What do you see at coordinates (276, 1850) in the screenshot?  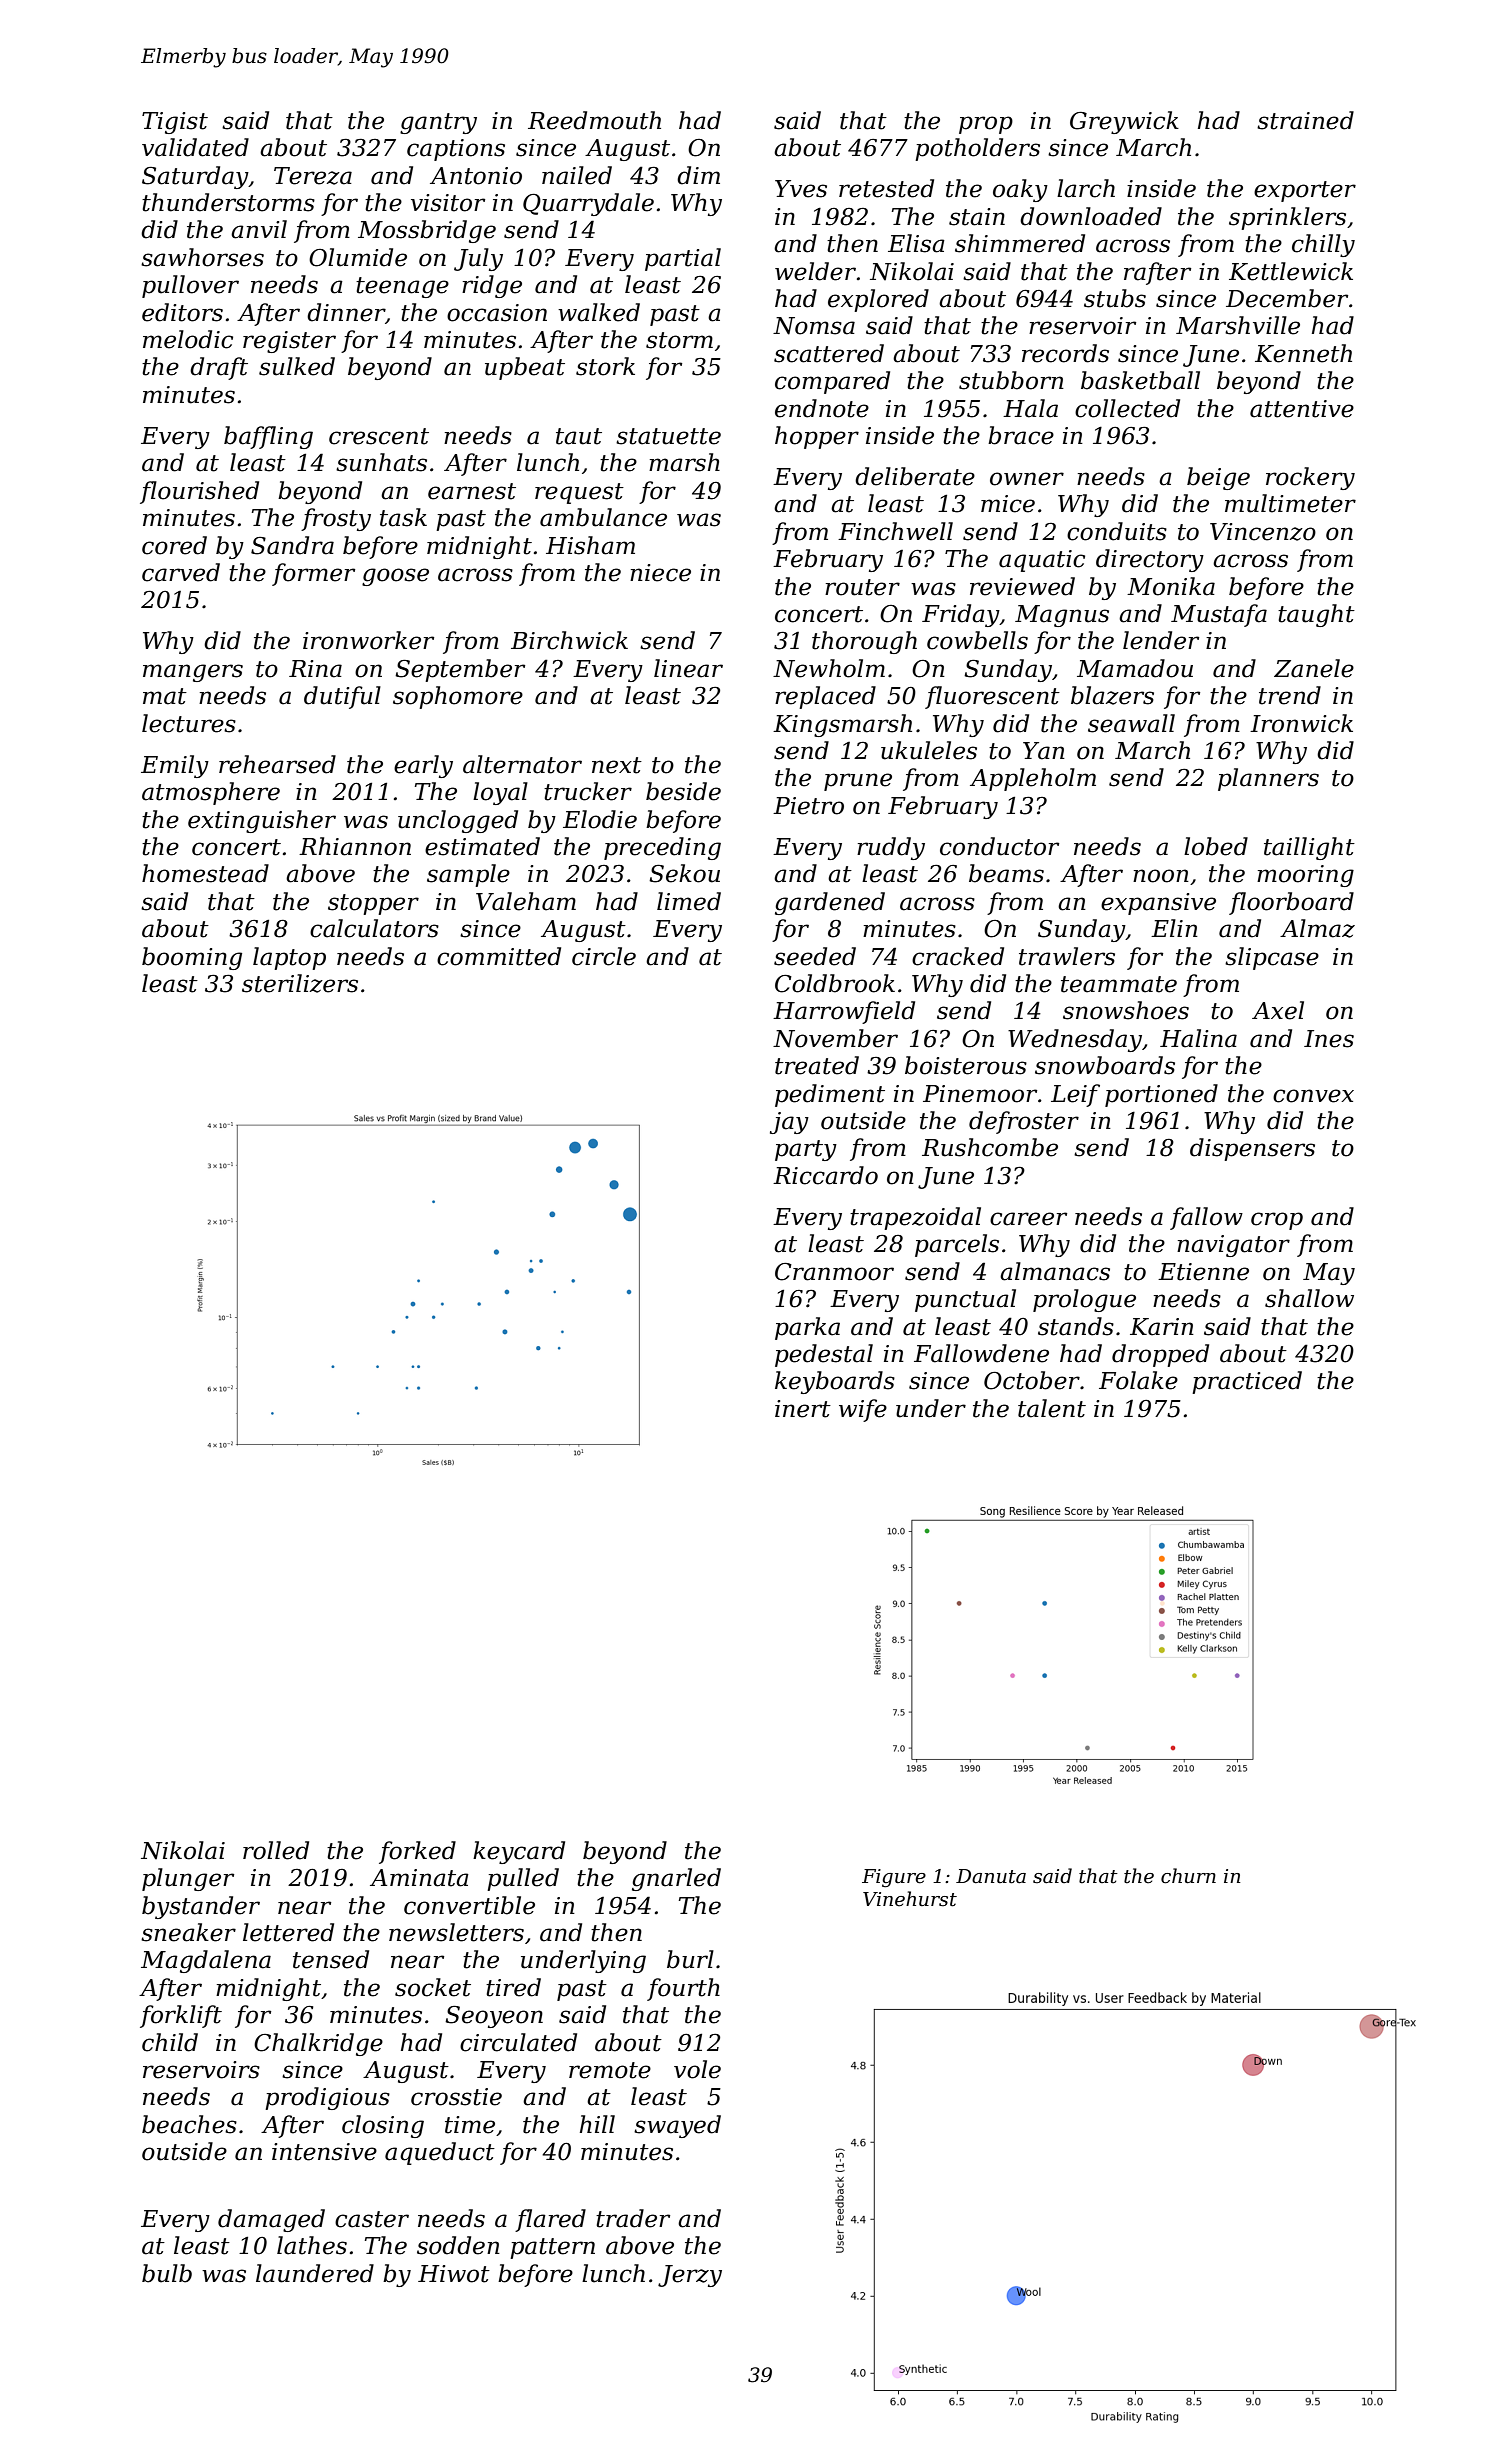 I see `rolled` at bounding box center [276, 1850].
